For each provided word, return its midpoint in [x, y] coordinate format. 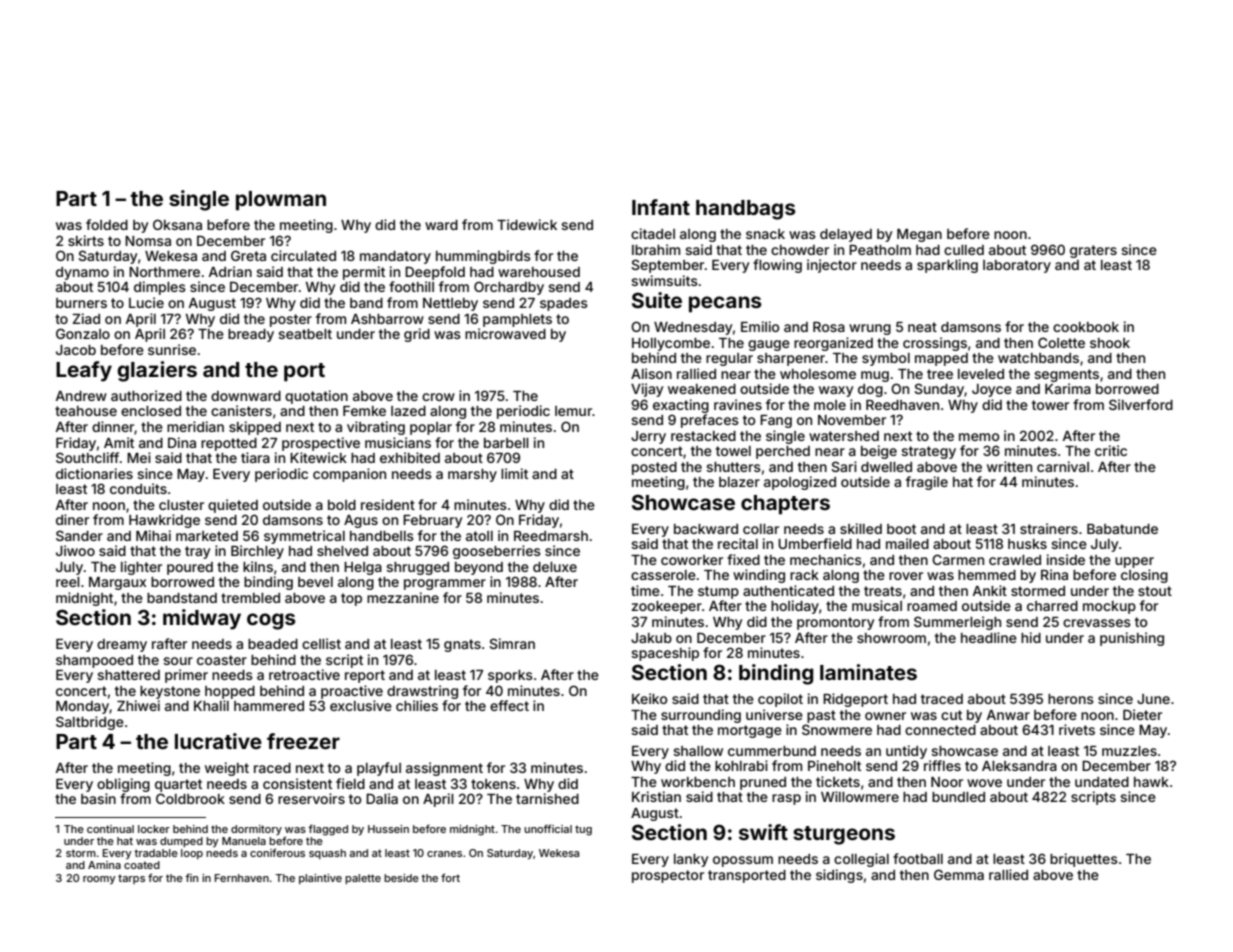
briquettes [1084, 860]
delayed [846, 235]
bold [342, 505]
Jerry [648, 437]
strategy [928, 452]
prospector [668, 876]
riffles [942, 765]
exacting [681, 406]
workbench [698, 782]
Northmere [164, 272]
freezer [303, 741]
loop [192, 854]
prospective [321, 444]
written [1009, 466]
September [667, 266]
